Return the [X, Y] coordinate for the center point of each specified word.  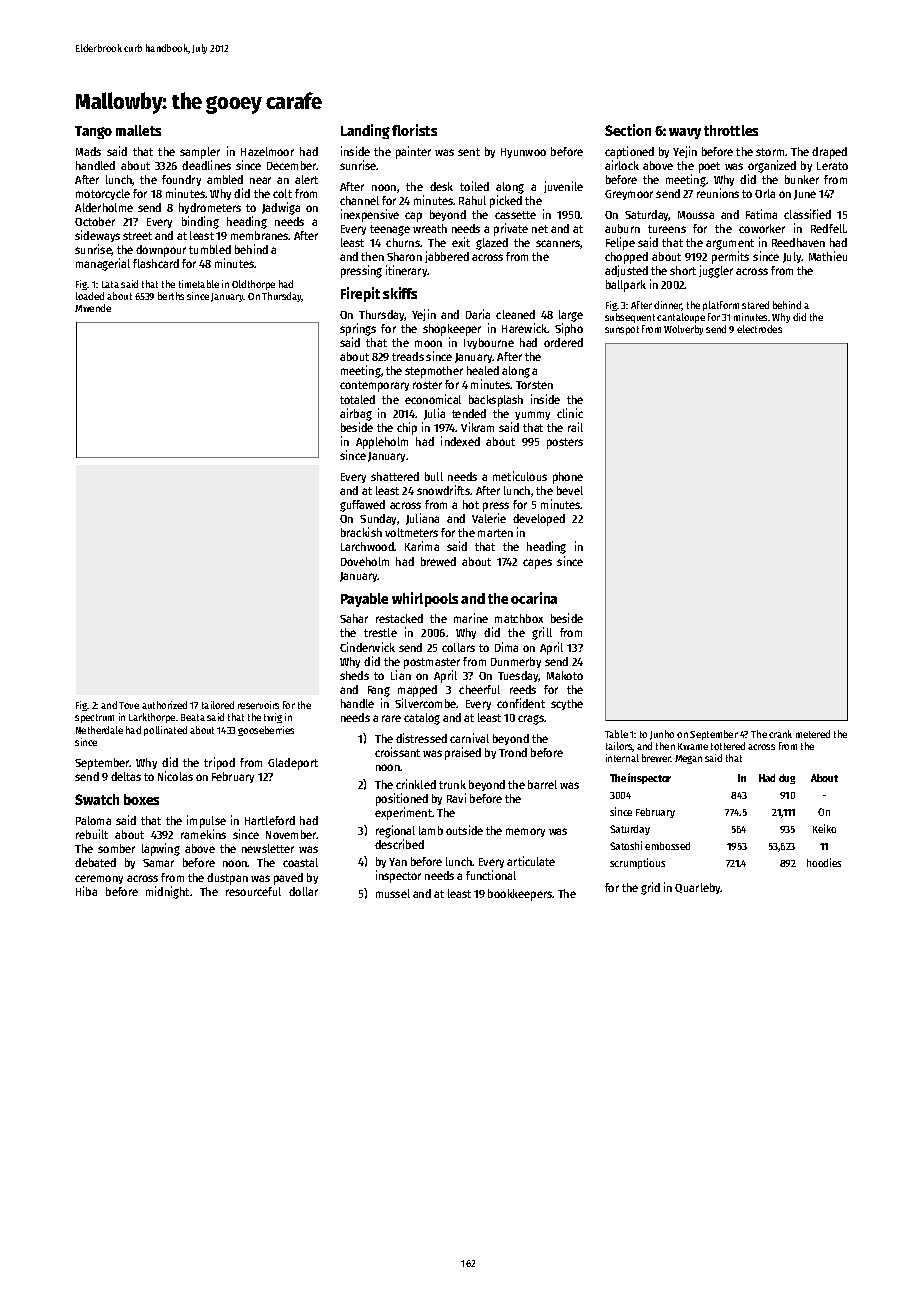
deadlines [206, 165]
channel [359, 200]
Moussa [696, 215]
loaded [90, 296]
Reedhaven [798, 242]
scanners [558, 244]
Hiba [86, 891]
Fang [379, 691]
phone [568, 478]
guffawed [362, 506]
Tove [129, 705]
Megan [688, 759]
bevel [570, 490]
